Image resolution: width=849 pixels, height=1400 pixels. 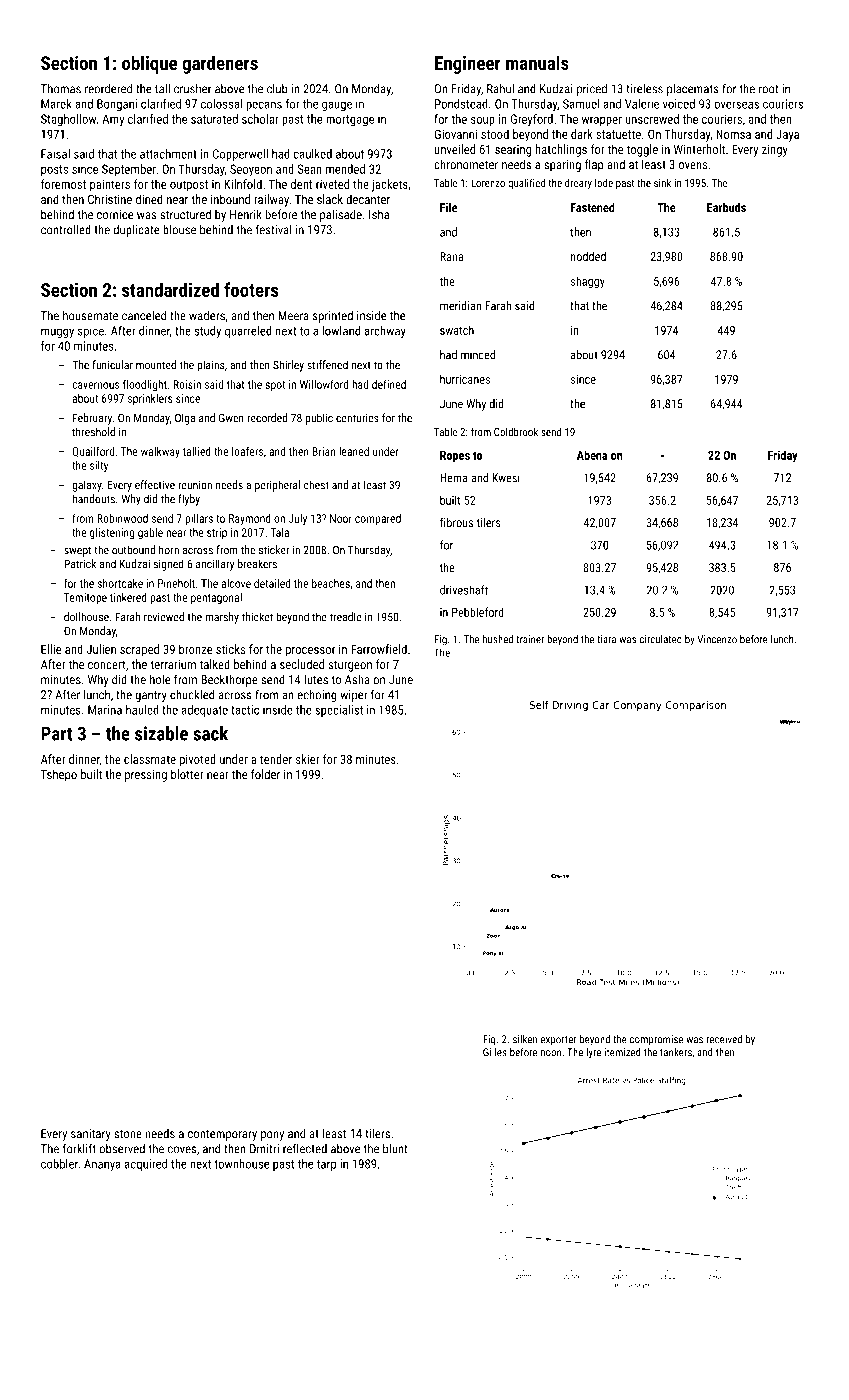 I want to click on Robinwood, so click(x=122, y=518).
